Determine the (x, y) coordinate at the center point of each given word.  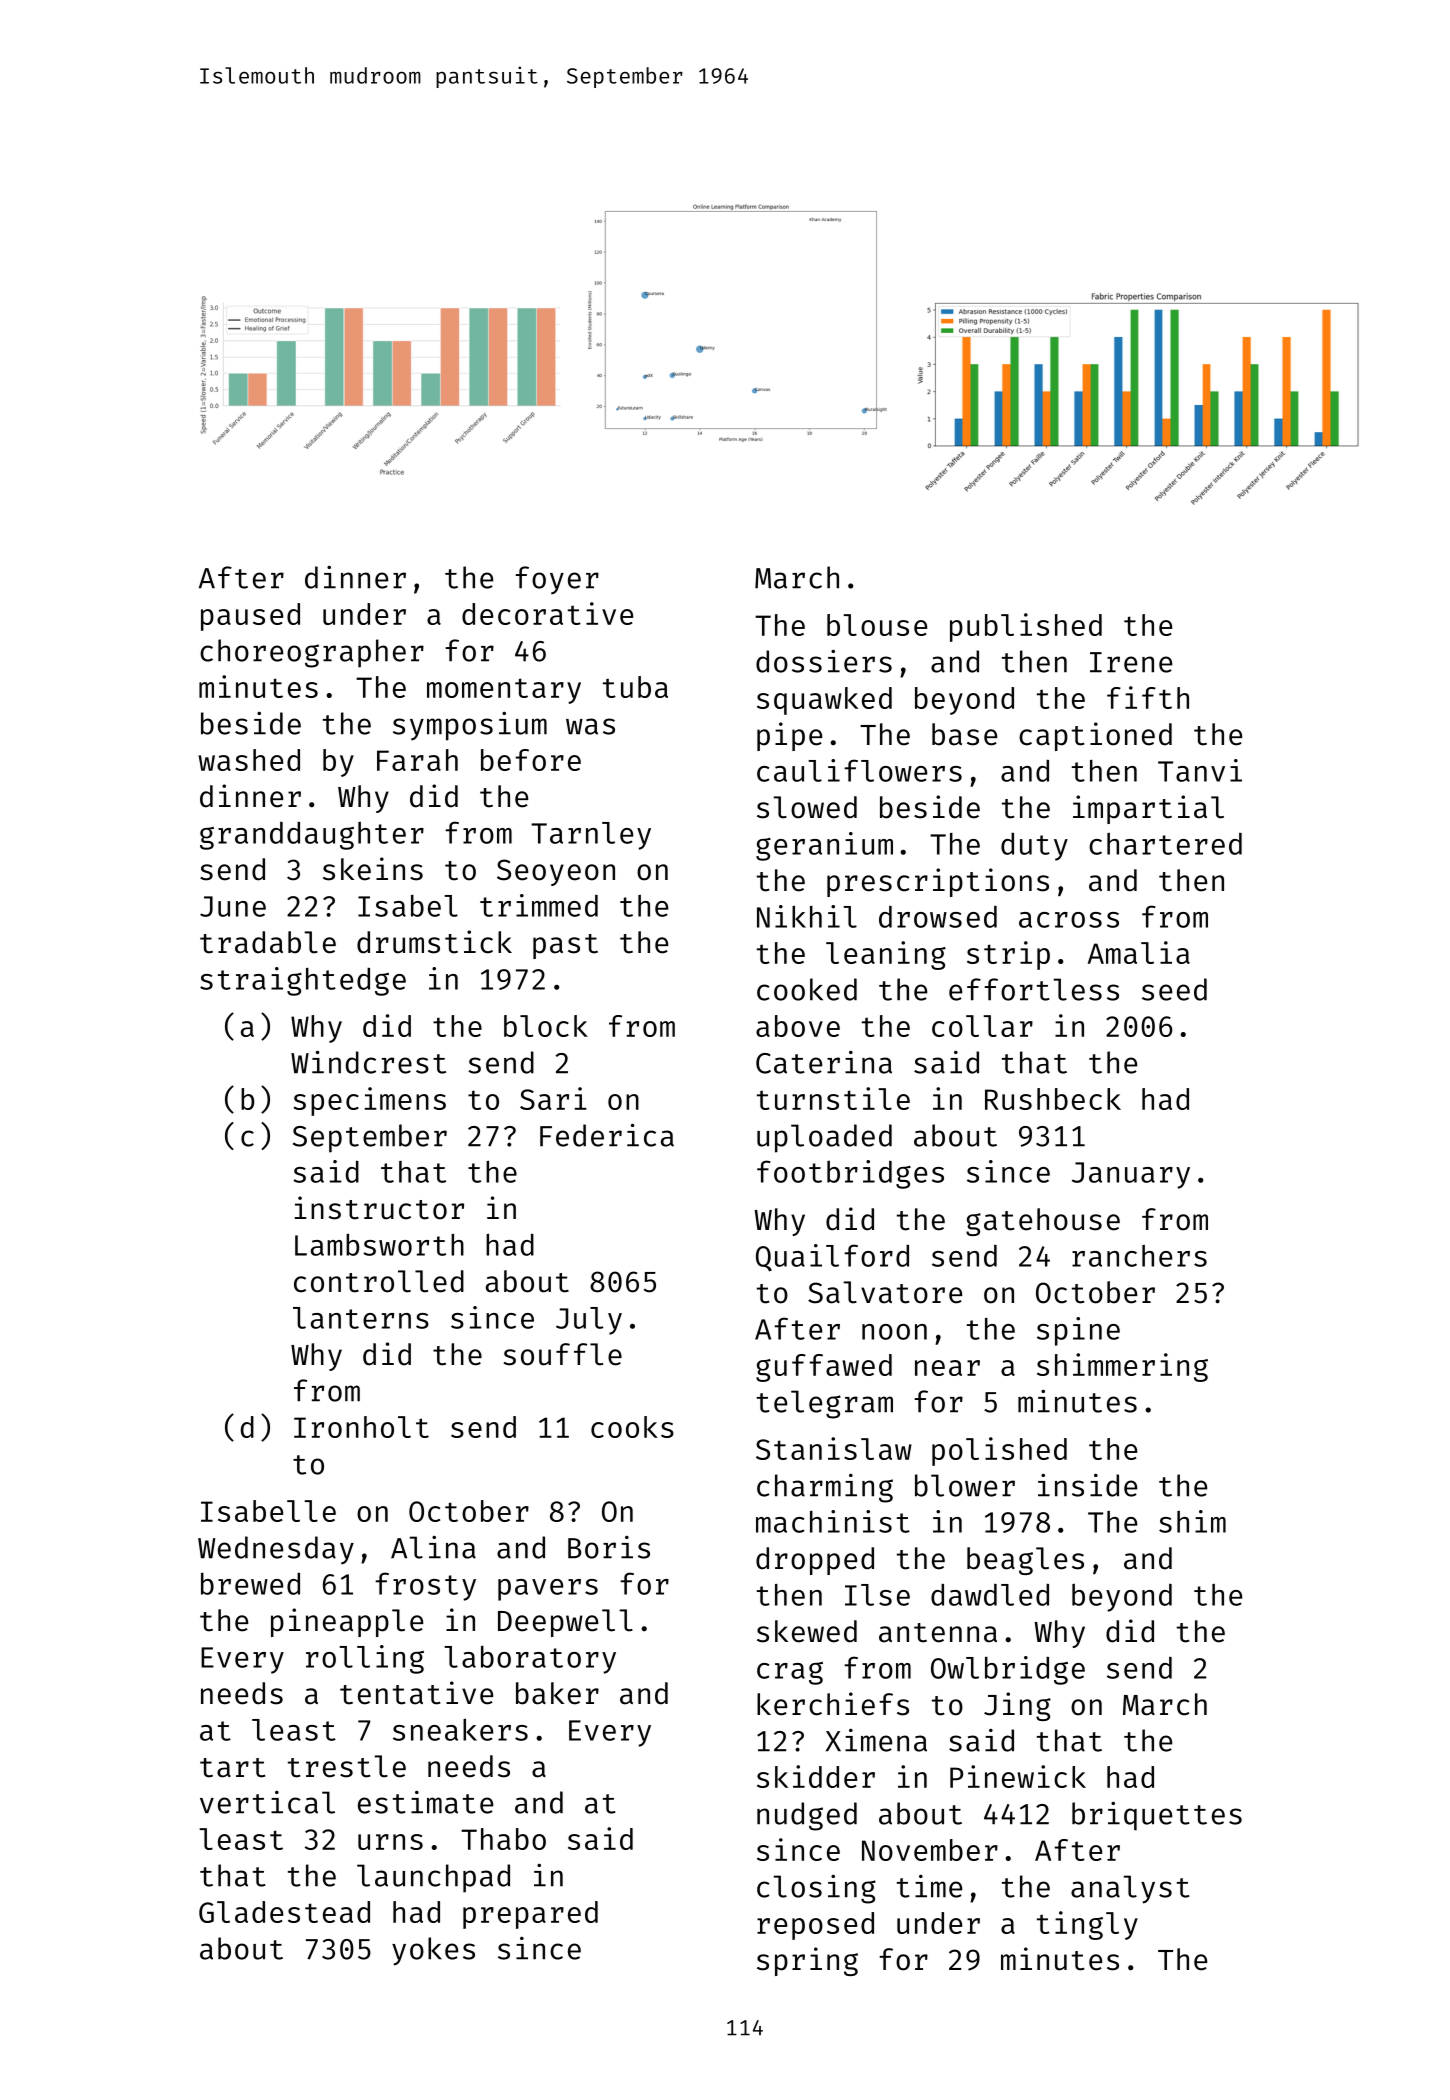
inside (1087, 1485)
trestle (347, 1766)
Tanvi (1200, 770)
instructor (379, 1208)
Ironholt (361, 1427)
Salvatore (885, 1292)
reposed (815, 1926)
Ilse (877, 1595)
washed (249, 760)
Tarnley (591, 836)
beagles (1025, 1561)
